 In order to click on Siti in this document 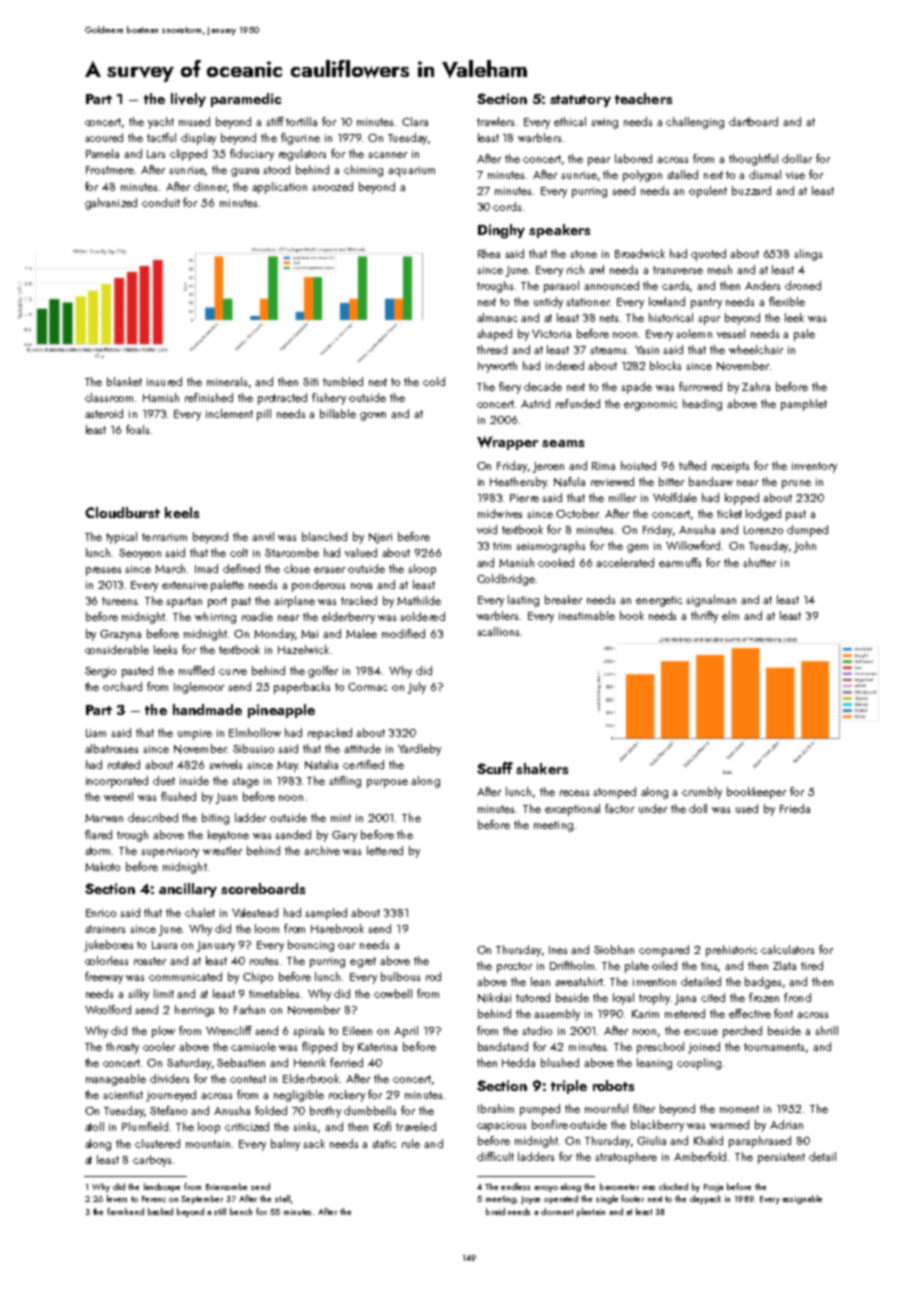, I will do `click(310, 382)`.
